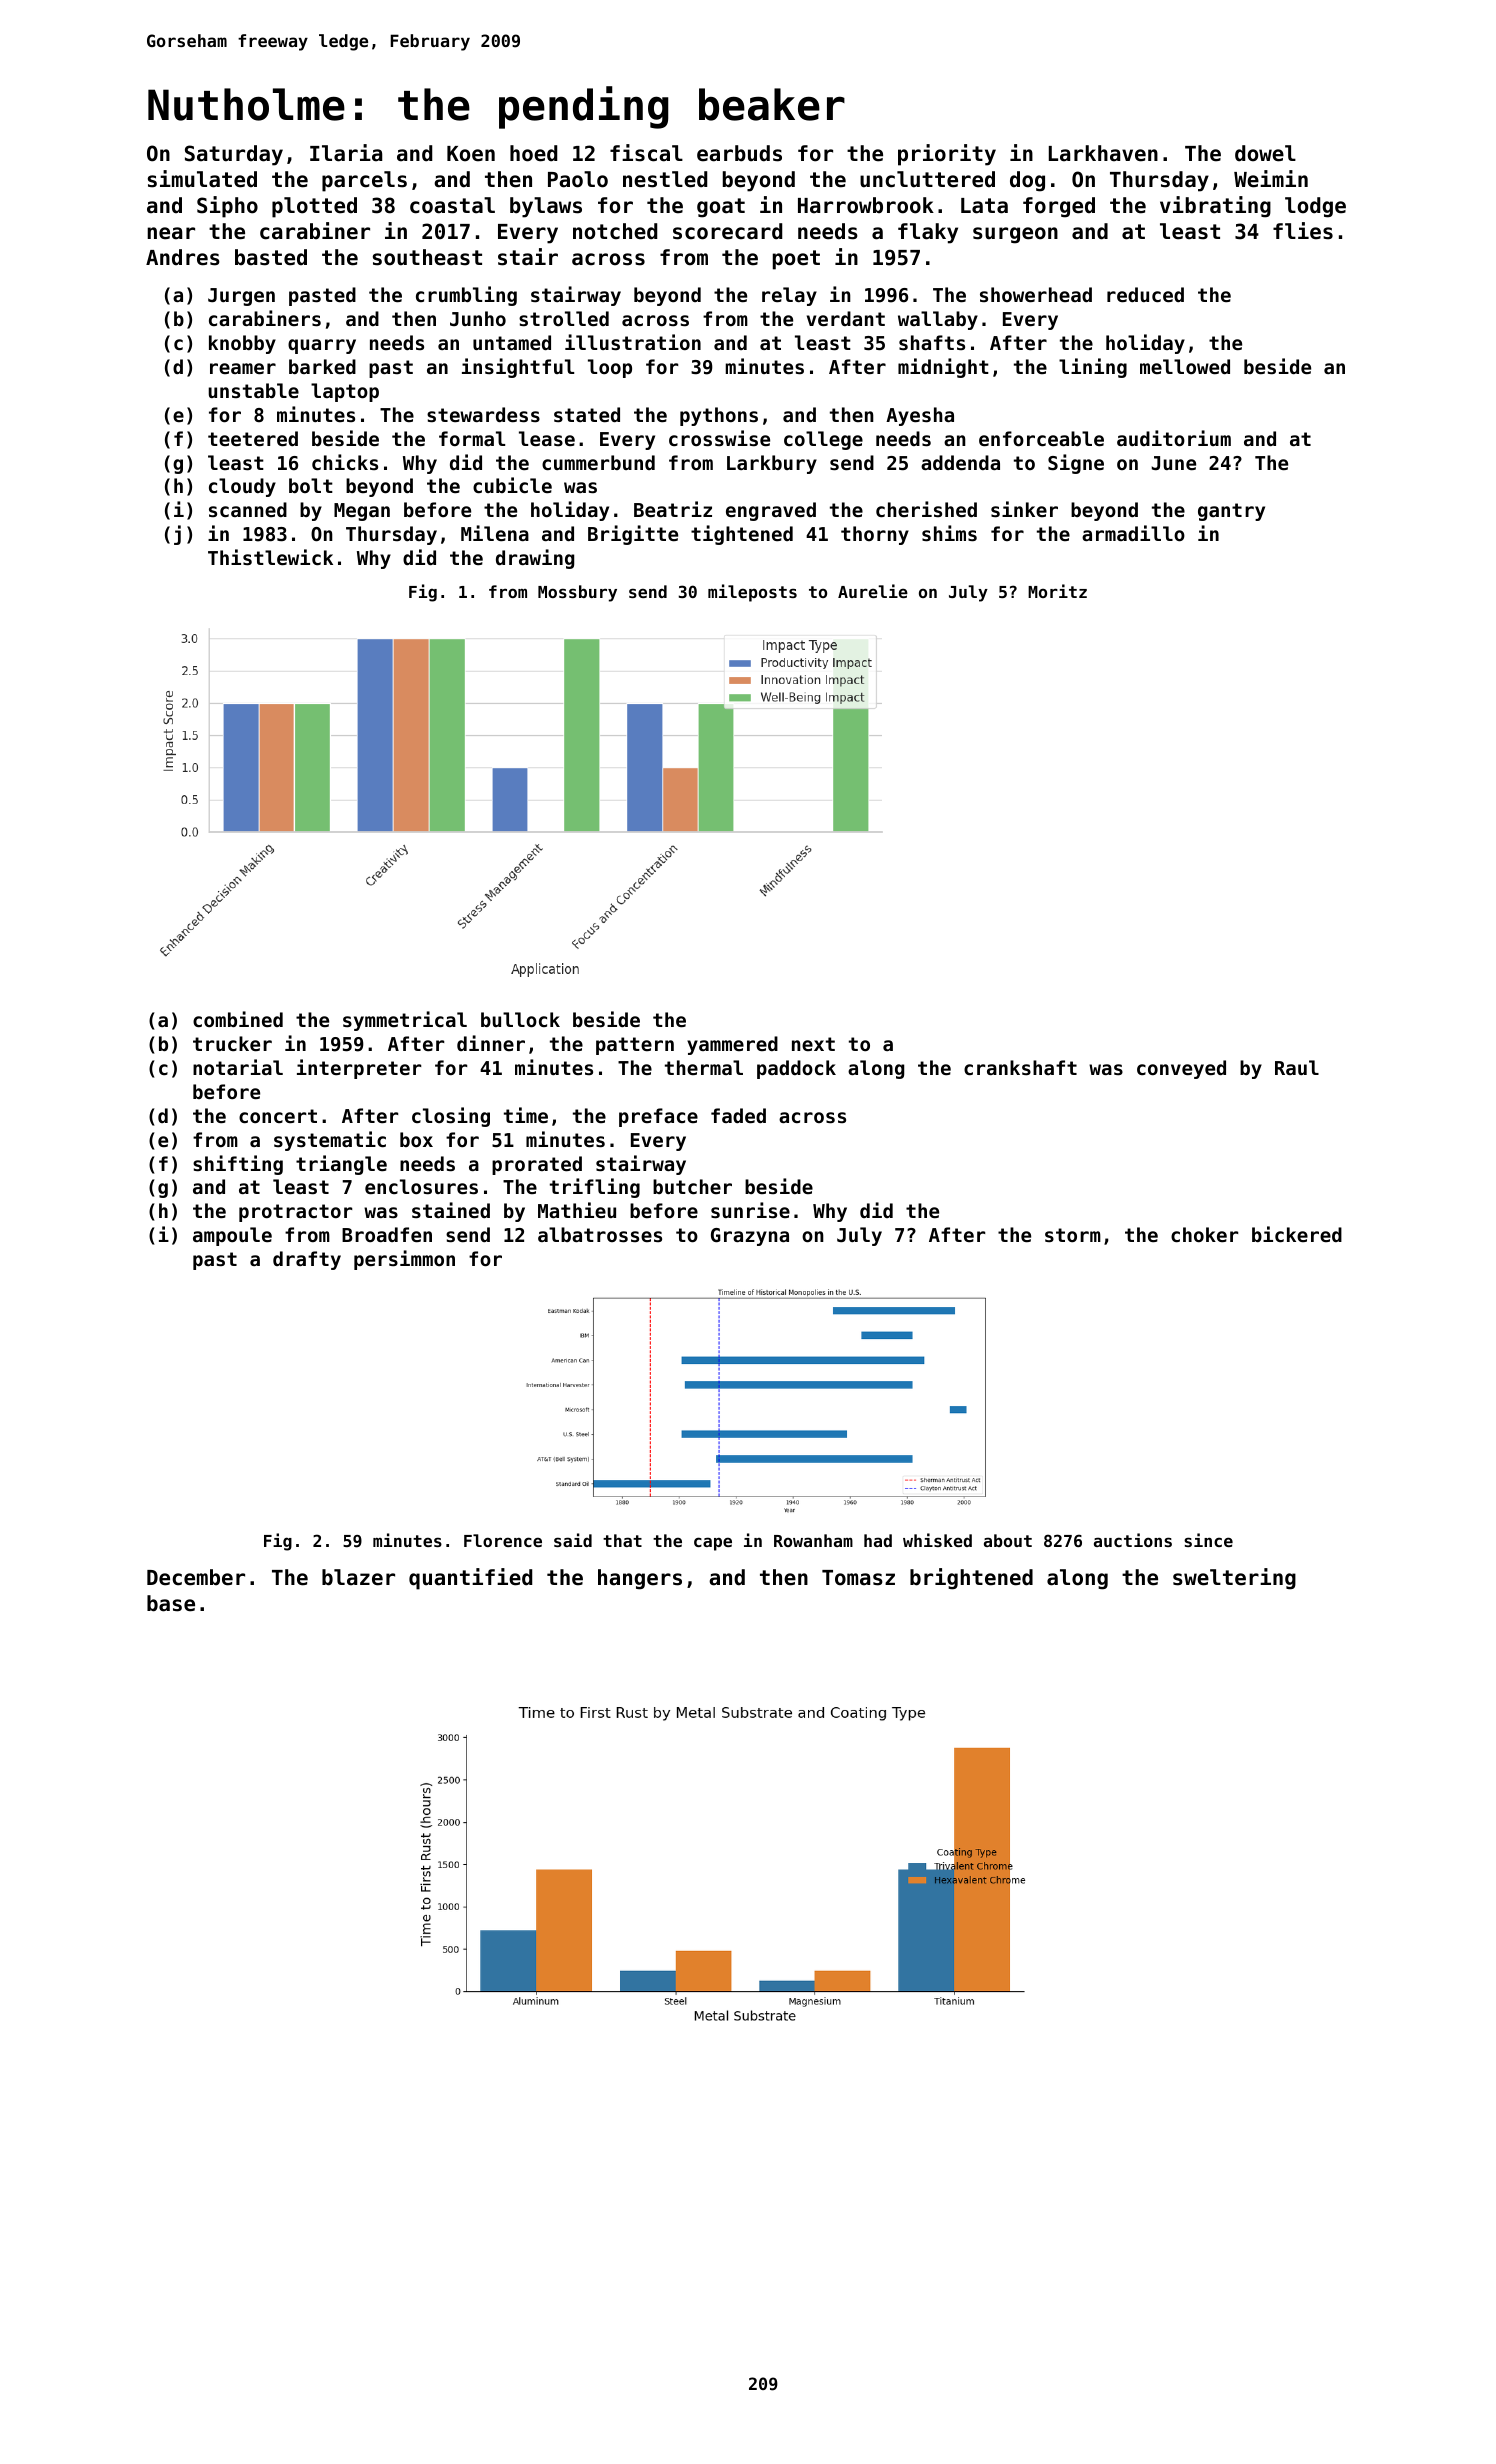  What do you see at coordinates (1020, 1067) in the document?
I see `crankshaft` at bounding box center [1020, 1067].
